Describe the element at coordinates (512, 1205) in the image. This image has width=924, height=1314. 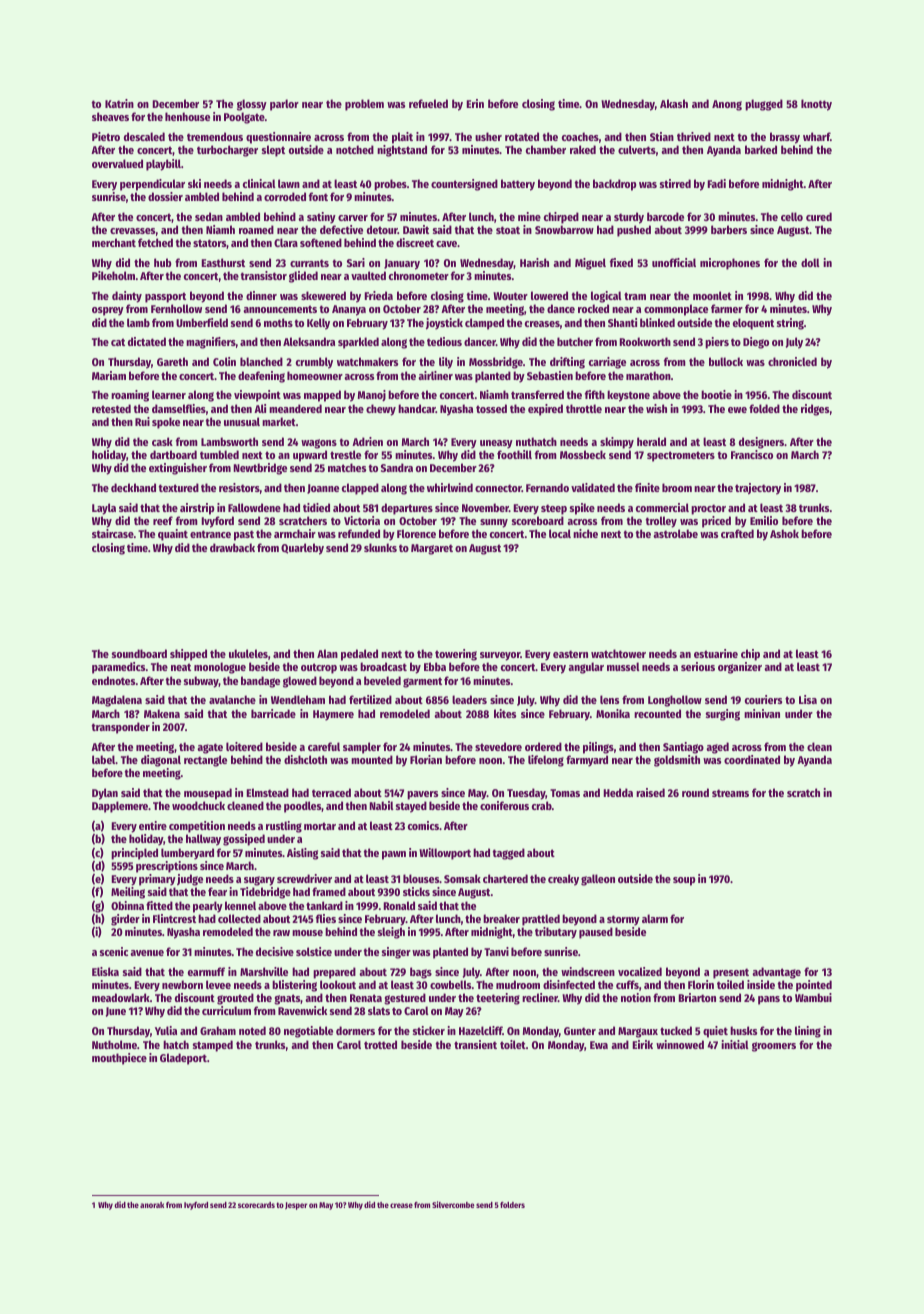
I see `folders` at that location.
